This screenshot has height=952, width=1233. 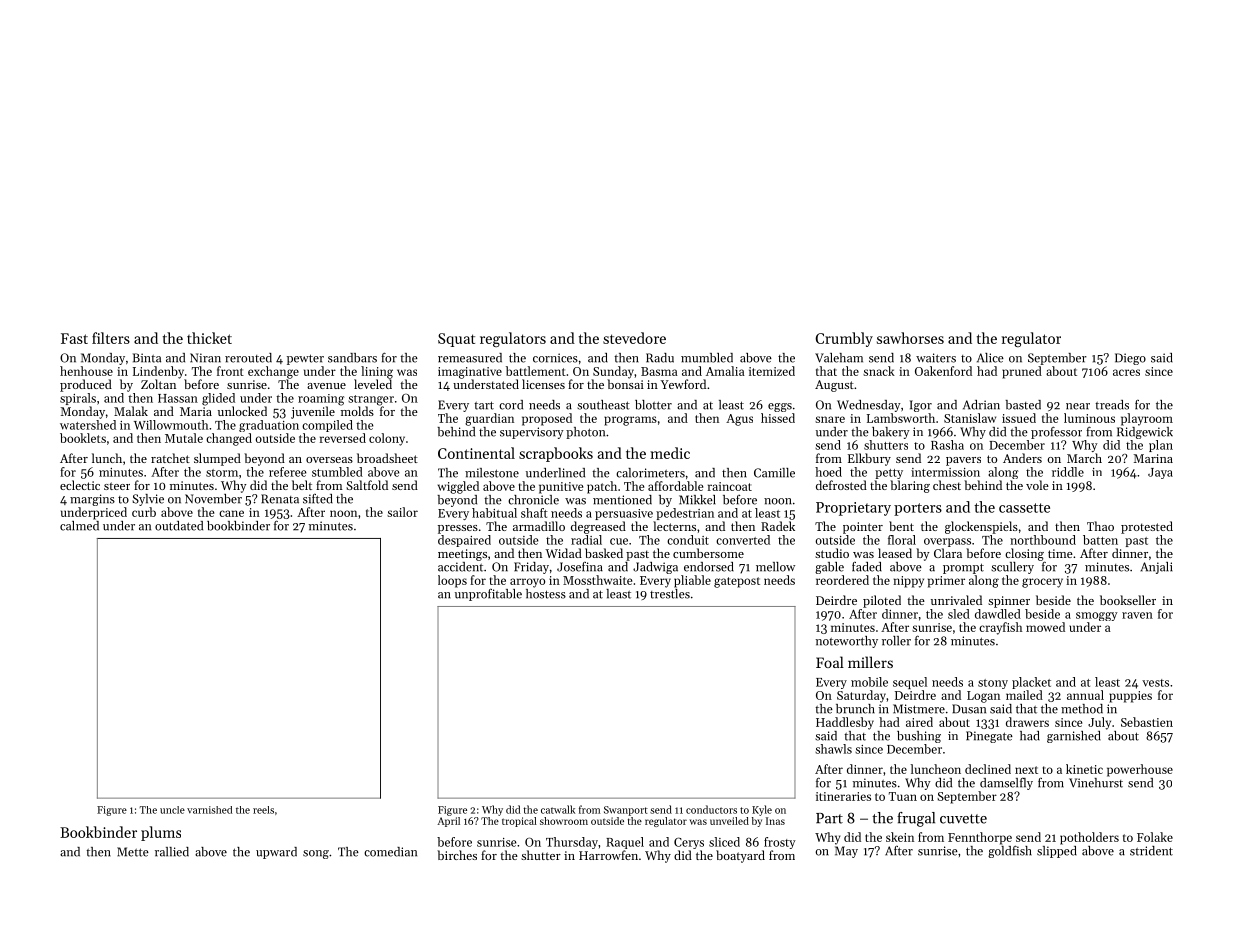 I want to click on birches, so click(x=457, y=855).
